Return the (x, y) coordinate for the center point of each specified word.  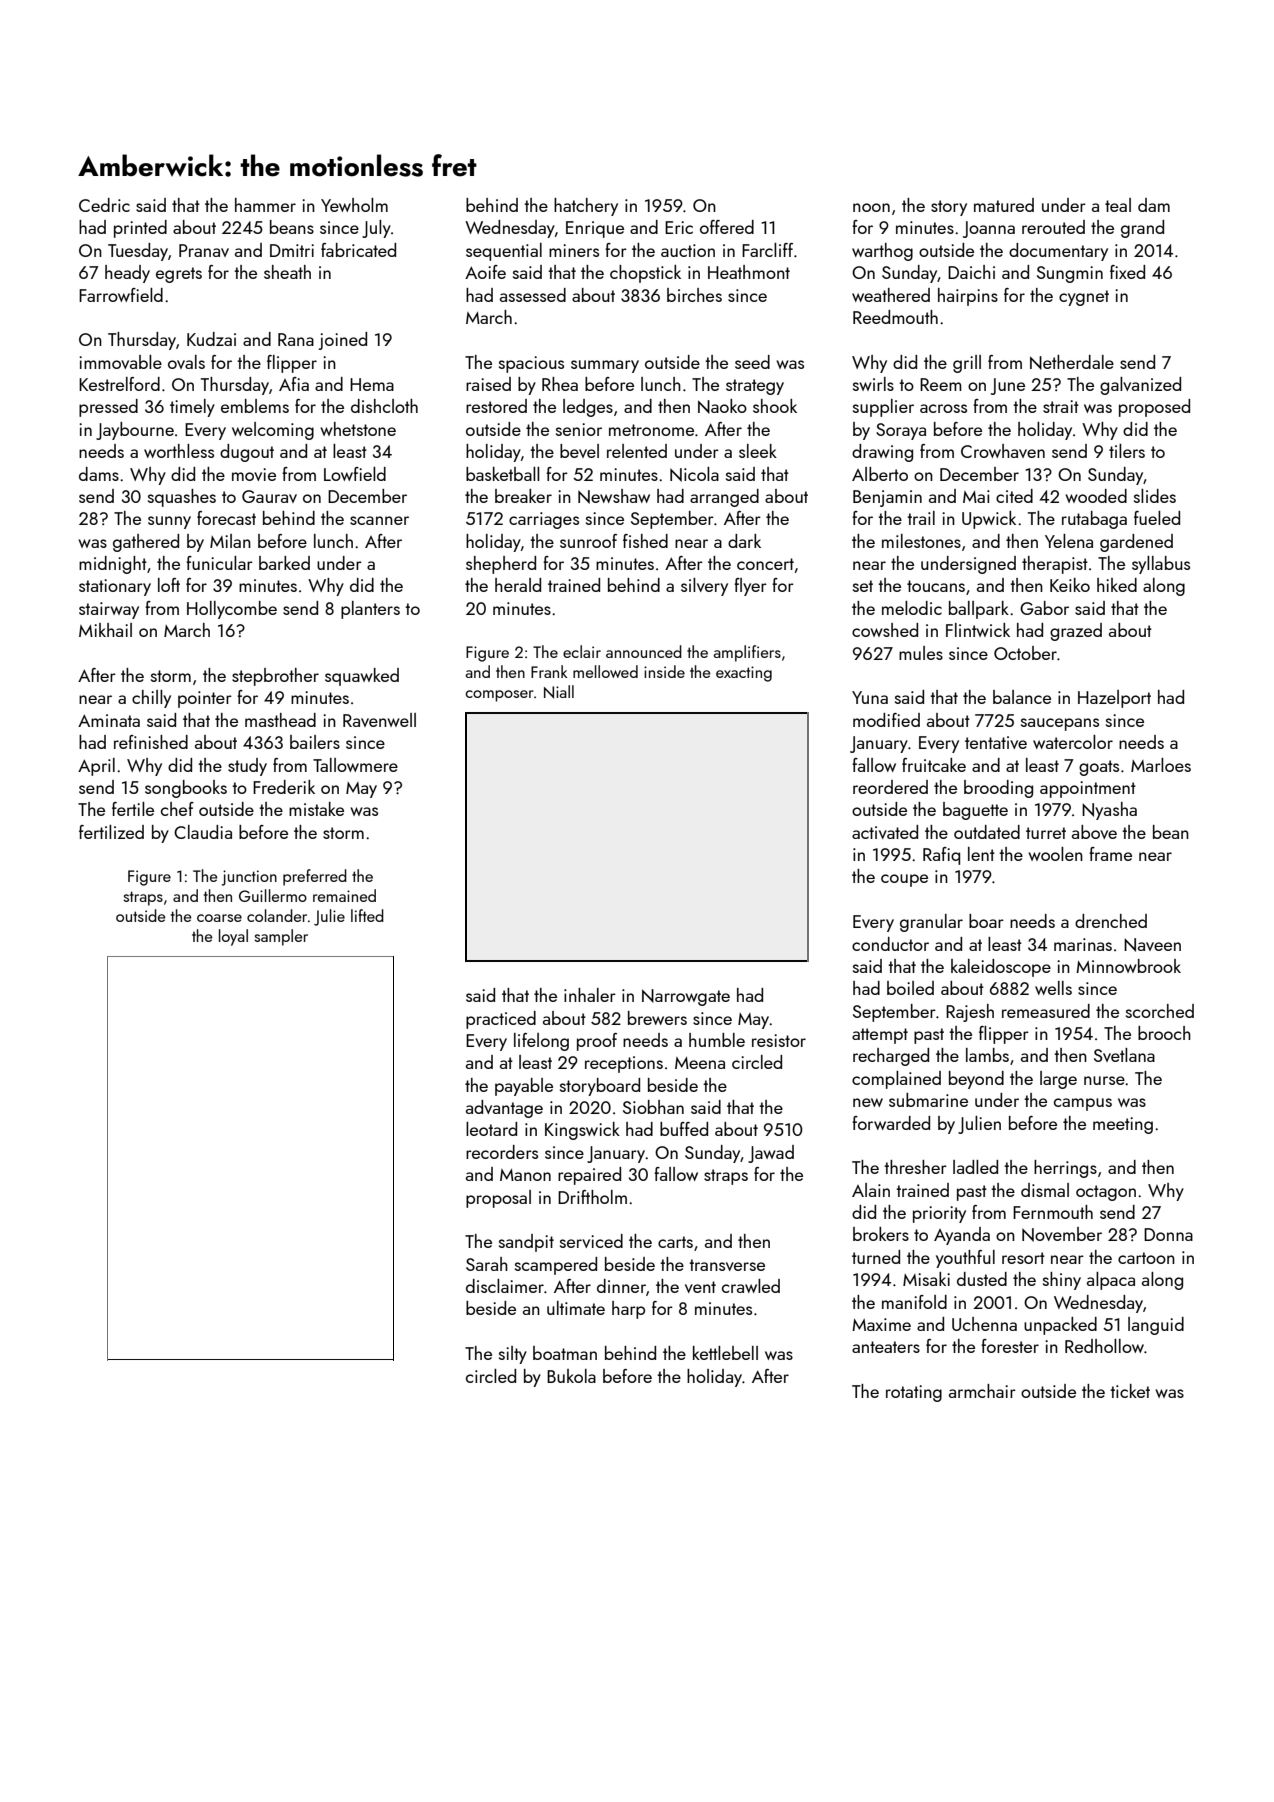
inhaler (590, 995)
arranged (724, 498)
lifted (367, 915)
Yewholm (354, 205)
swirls (873, 384)
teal (1118, 205)
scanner (379, 520)
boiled (910, 988)
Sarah (487, 1264)
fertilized (111, 832)
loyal (233, 937)
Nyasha (1109, 811)
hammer (265, 205)
